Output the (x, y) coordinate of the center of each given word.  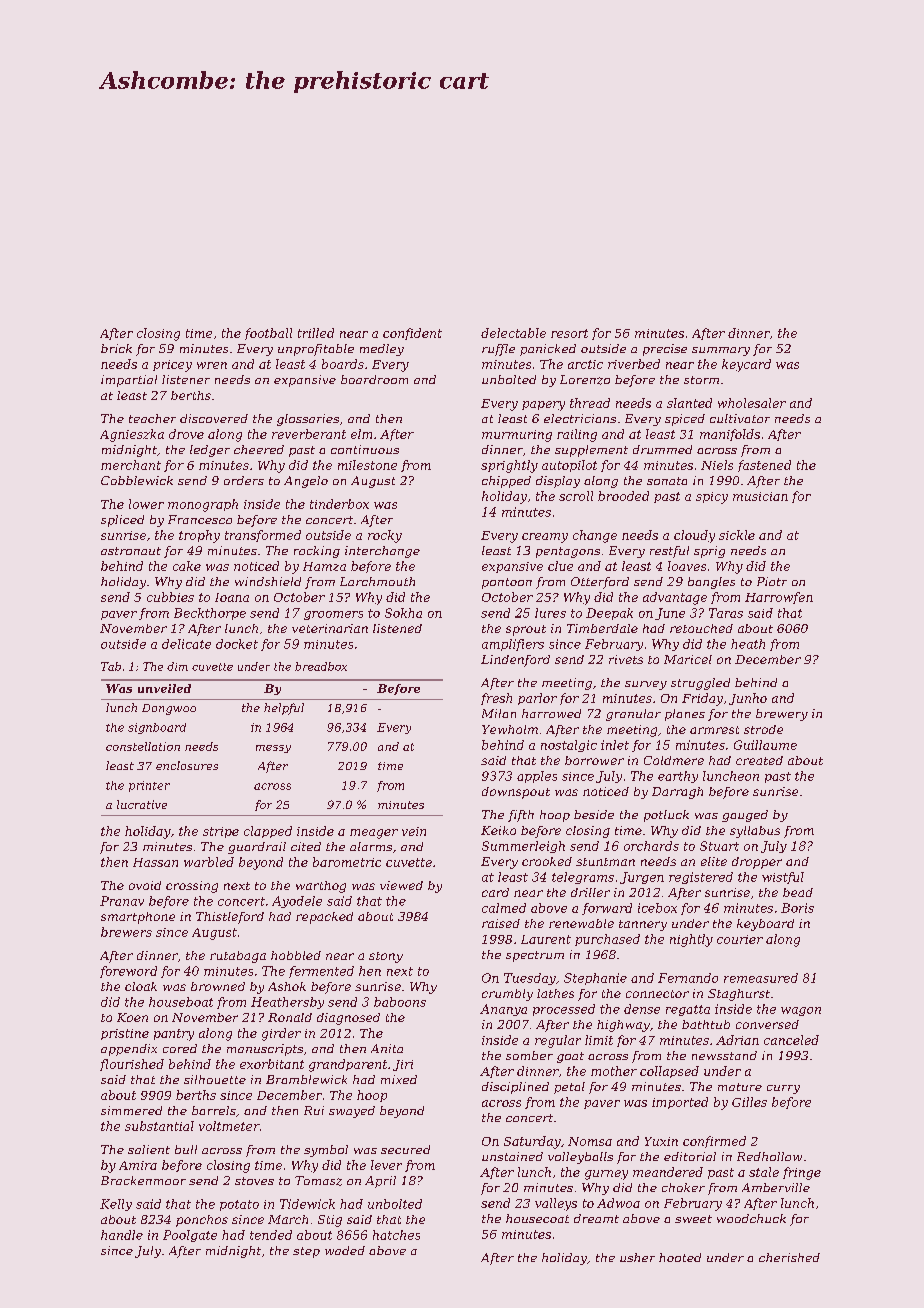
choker (683, 1187)
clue (560, 566)
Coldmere (674, 760)
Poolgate (190, 1236)
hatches (396, 1235)
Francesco (200, 519)
